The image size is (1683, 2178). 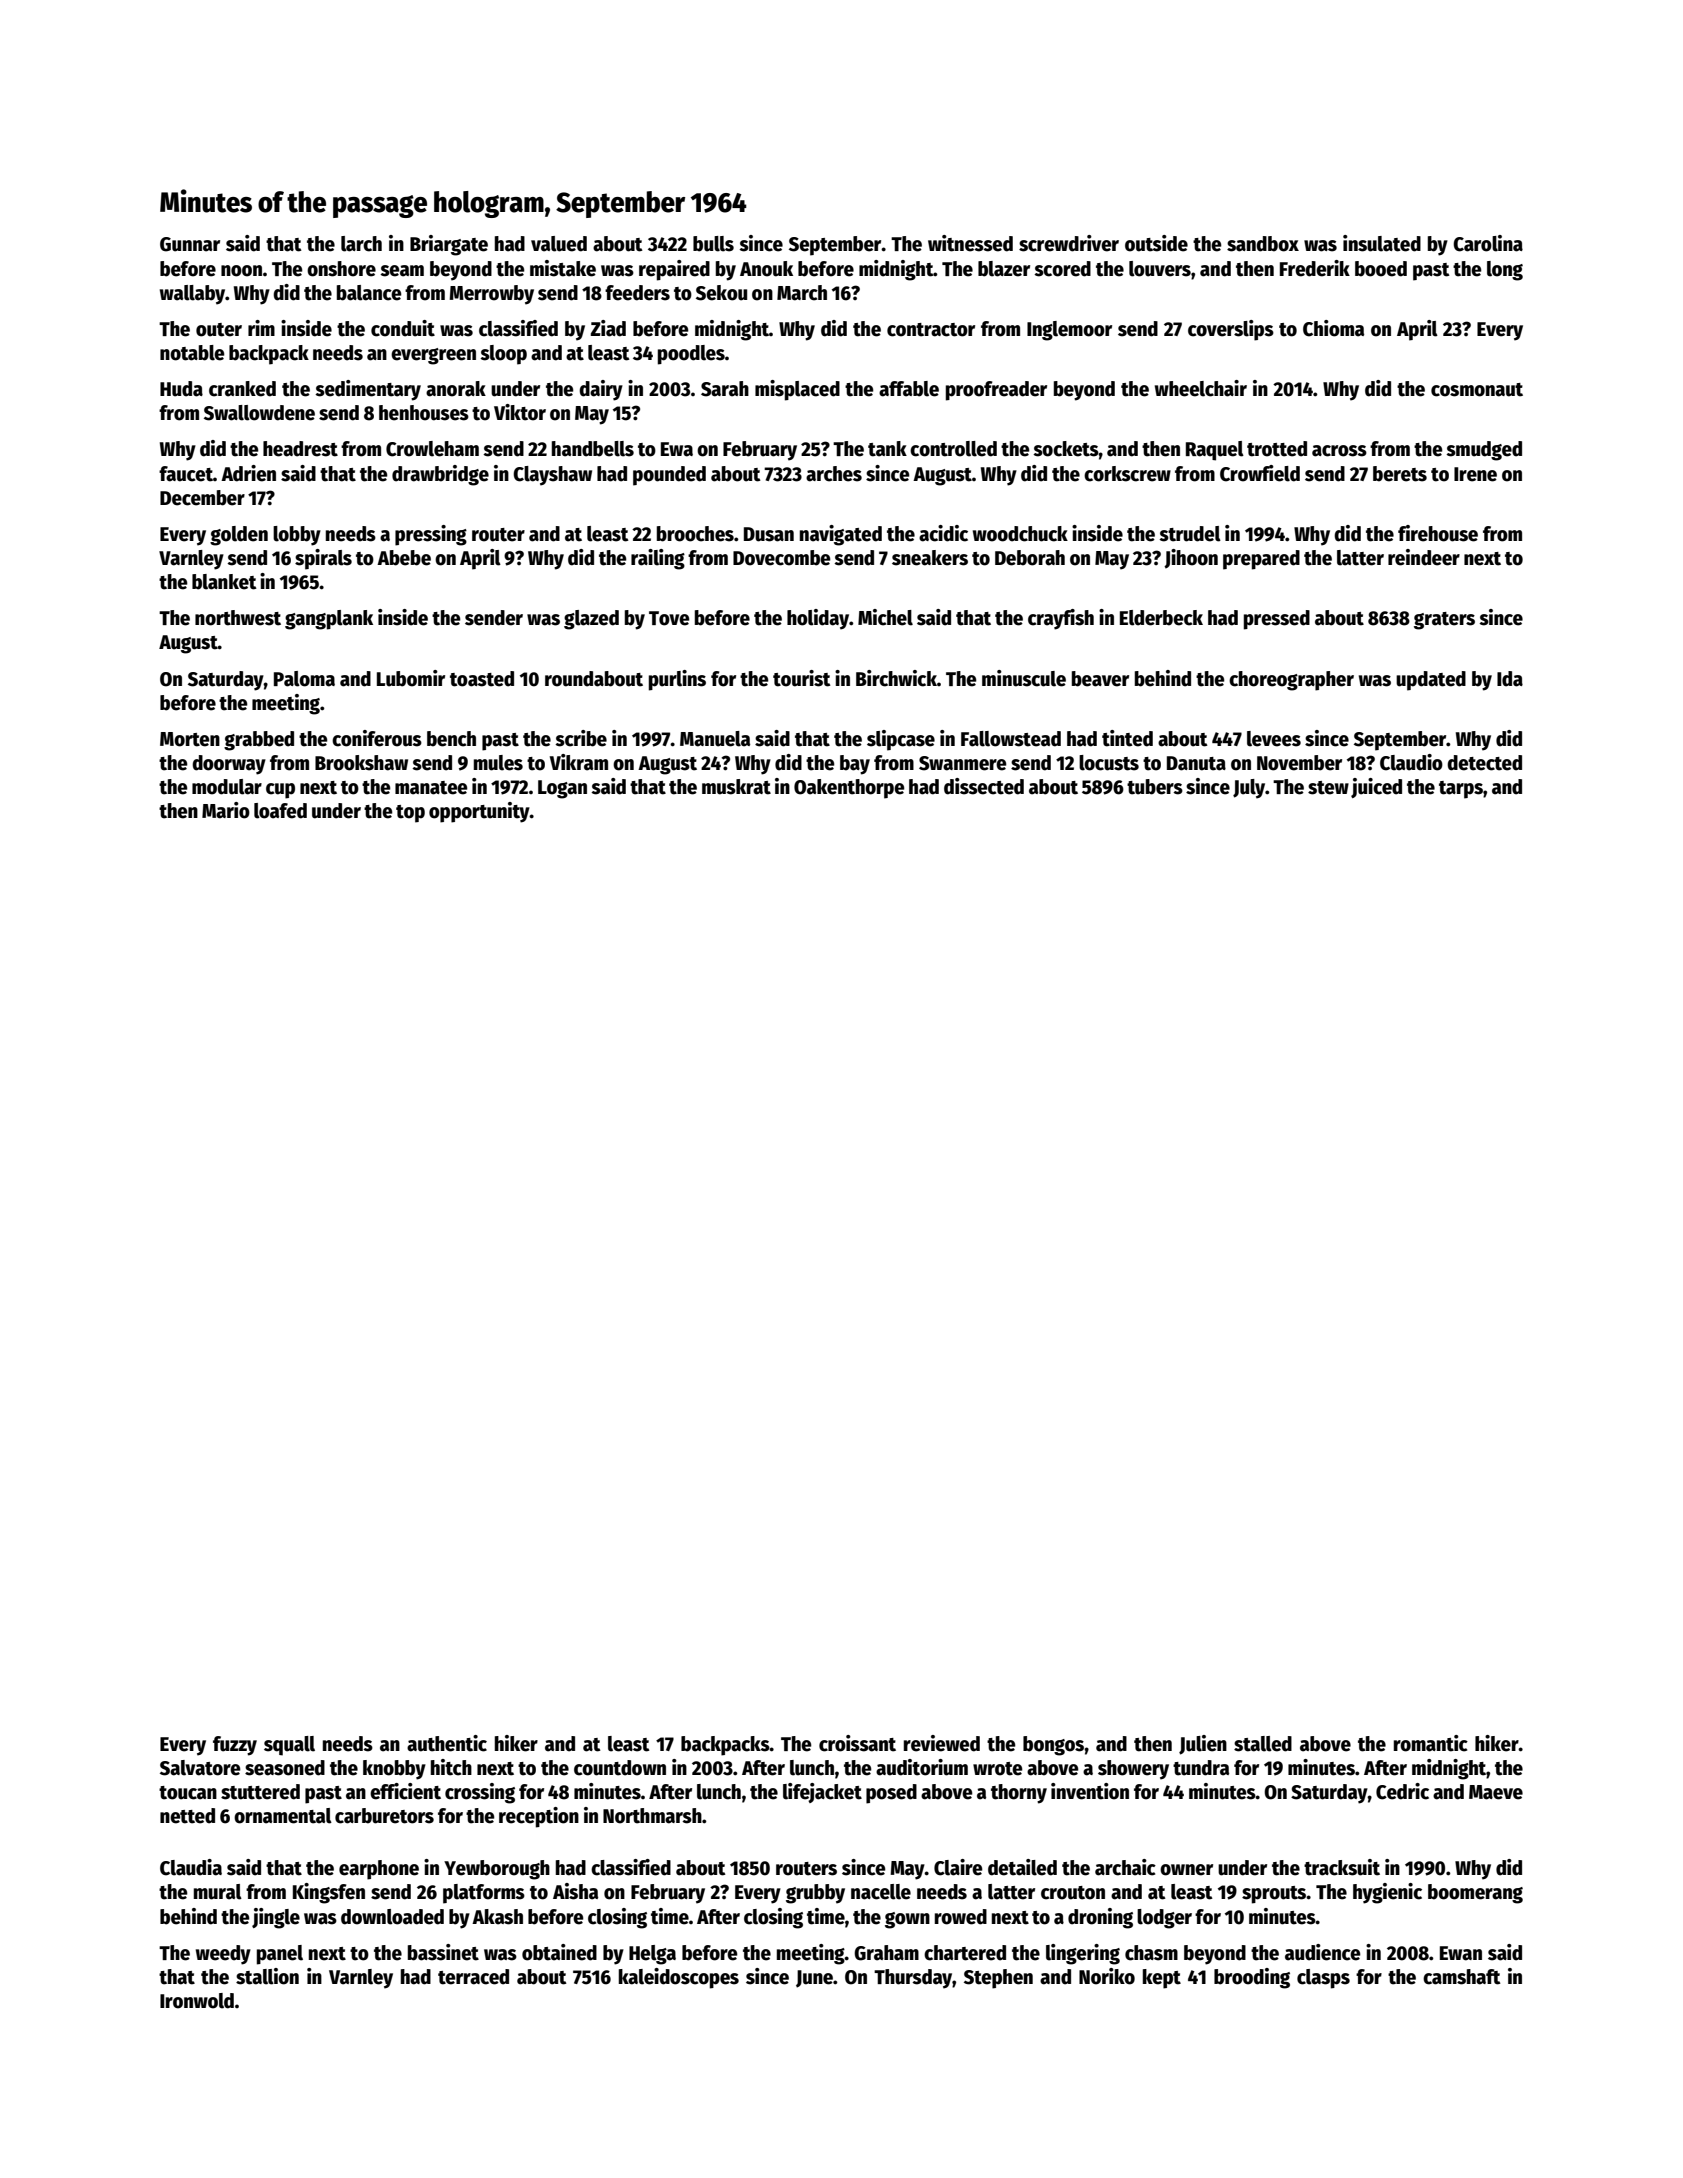 I want to click on Maeve, so click(x=1496, y=1792).
